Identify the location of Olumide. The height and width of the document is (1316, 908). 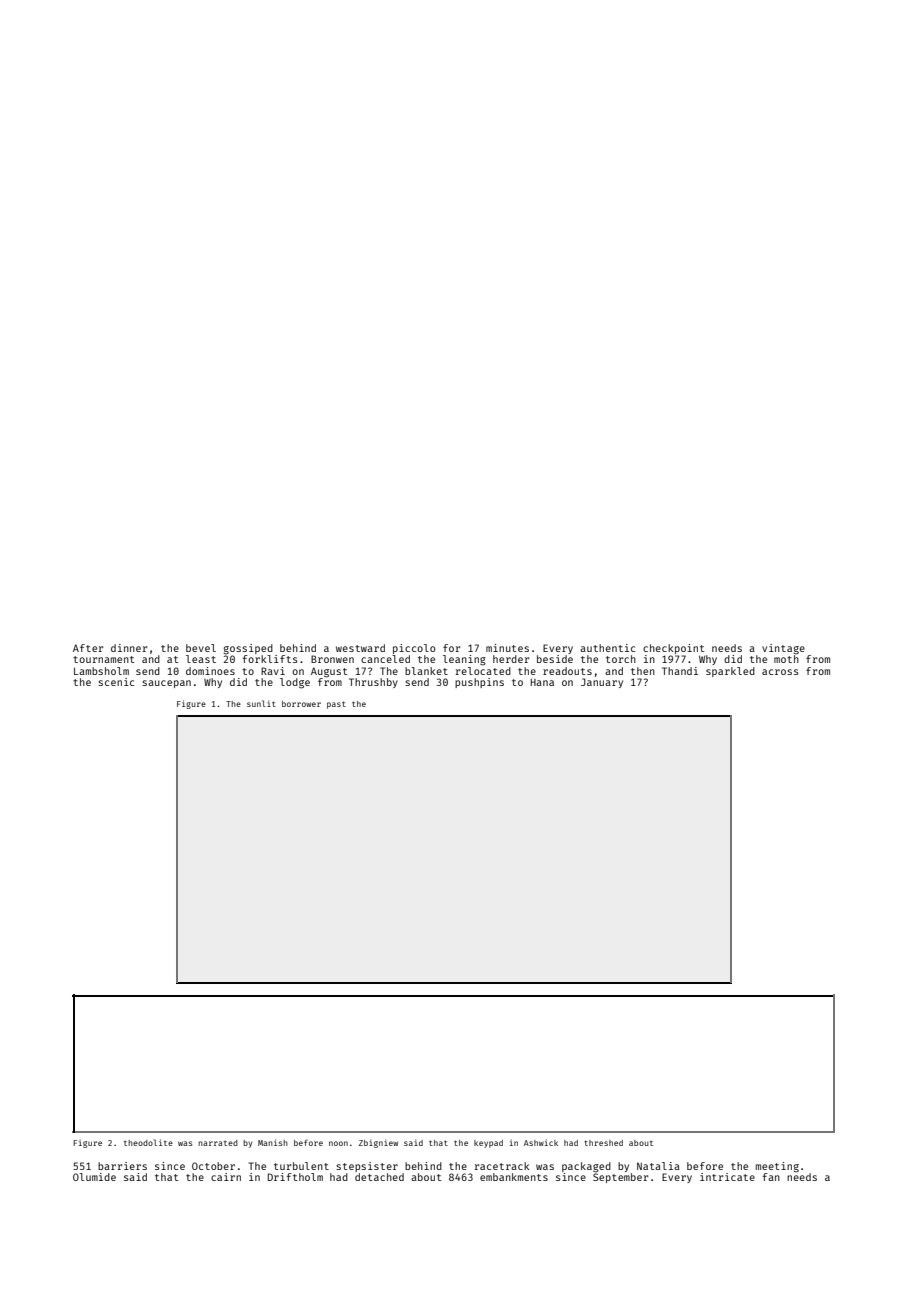
(94, 1177).
